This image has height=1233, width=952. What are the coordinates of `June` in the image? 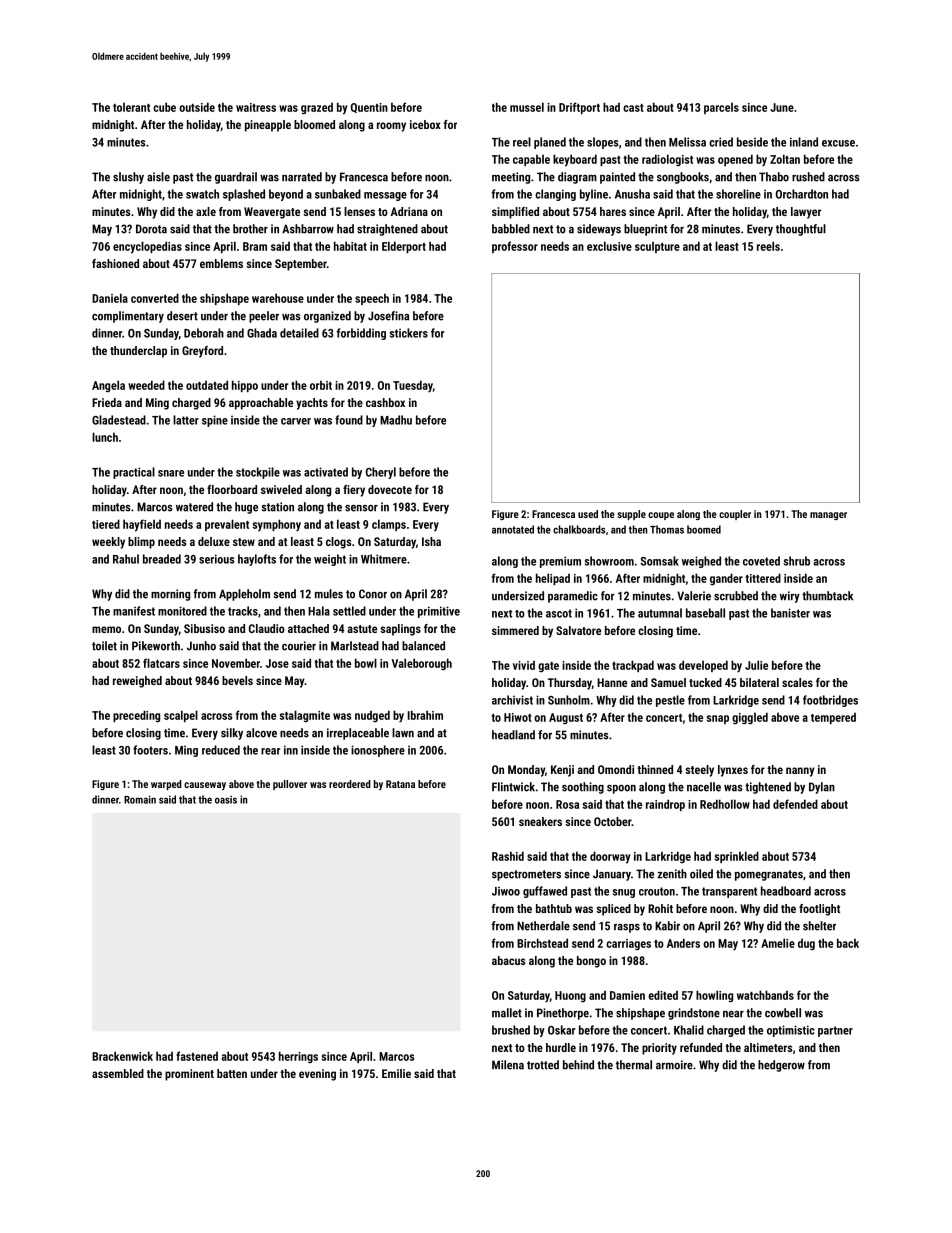 It's located at (782, 107).
